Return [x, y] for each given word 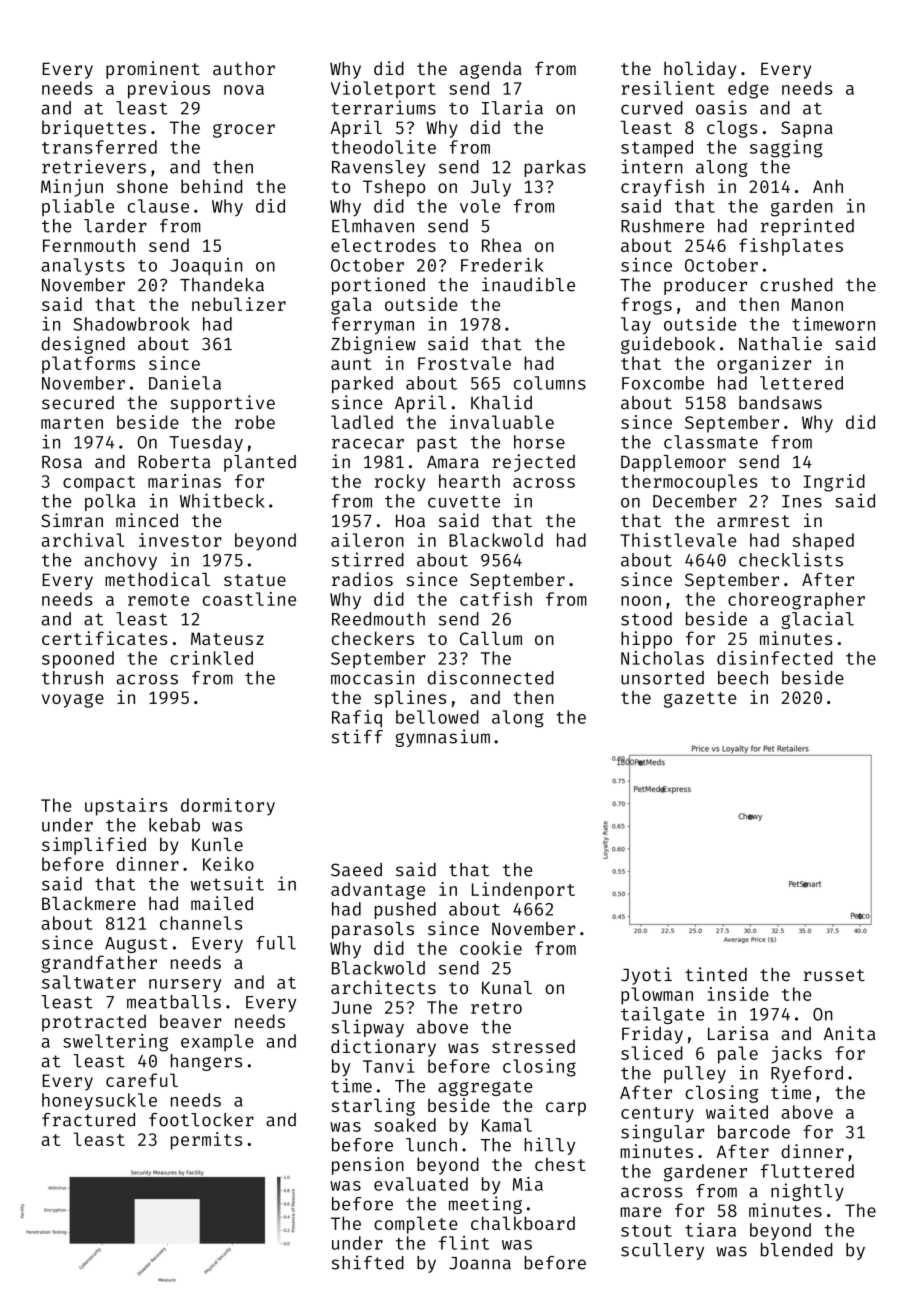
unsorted [662, 678]
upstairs [126, 807]
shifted [368, 1262]
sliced [652, 1053]
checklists [791, 559]
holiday [700, 70]
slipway [368, 1028]
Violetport [383, 90]
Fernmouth [89, 245]
